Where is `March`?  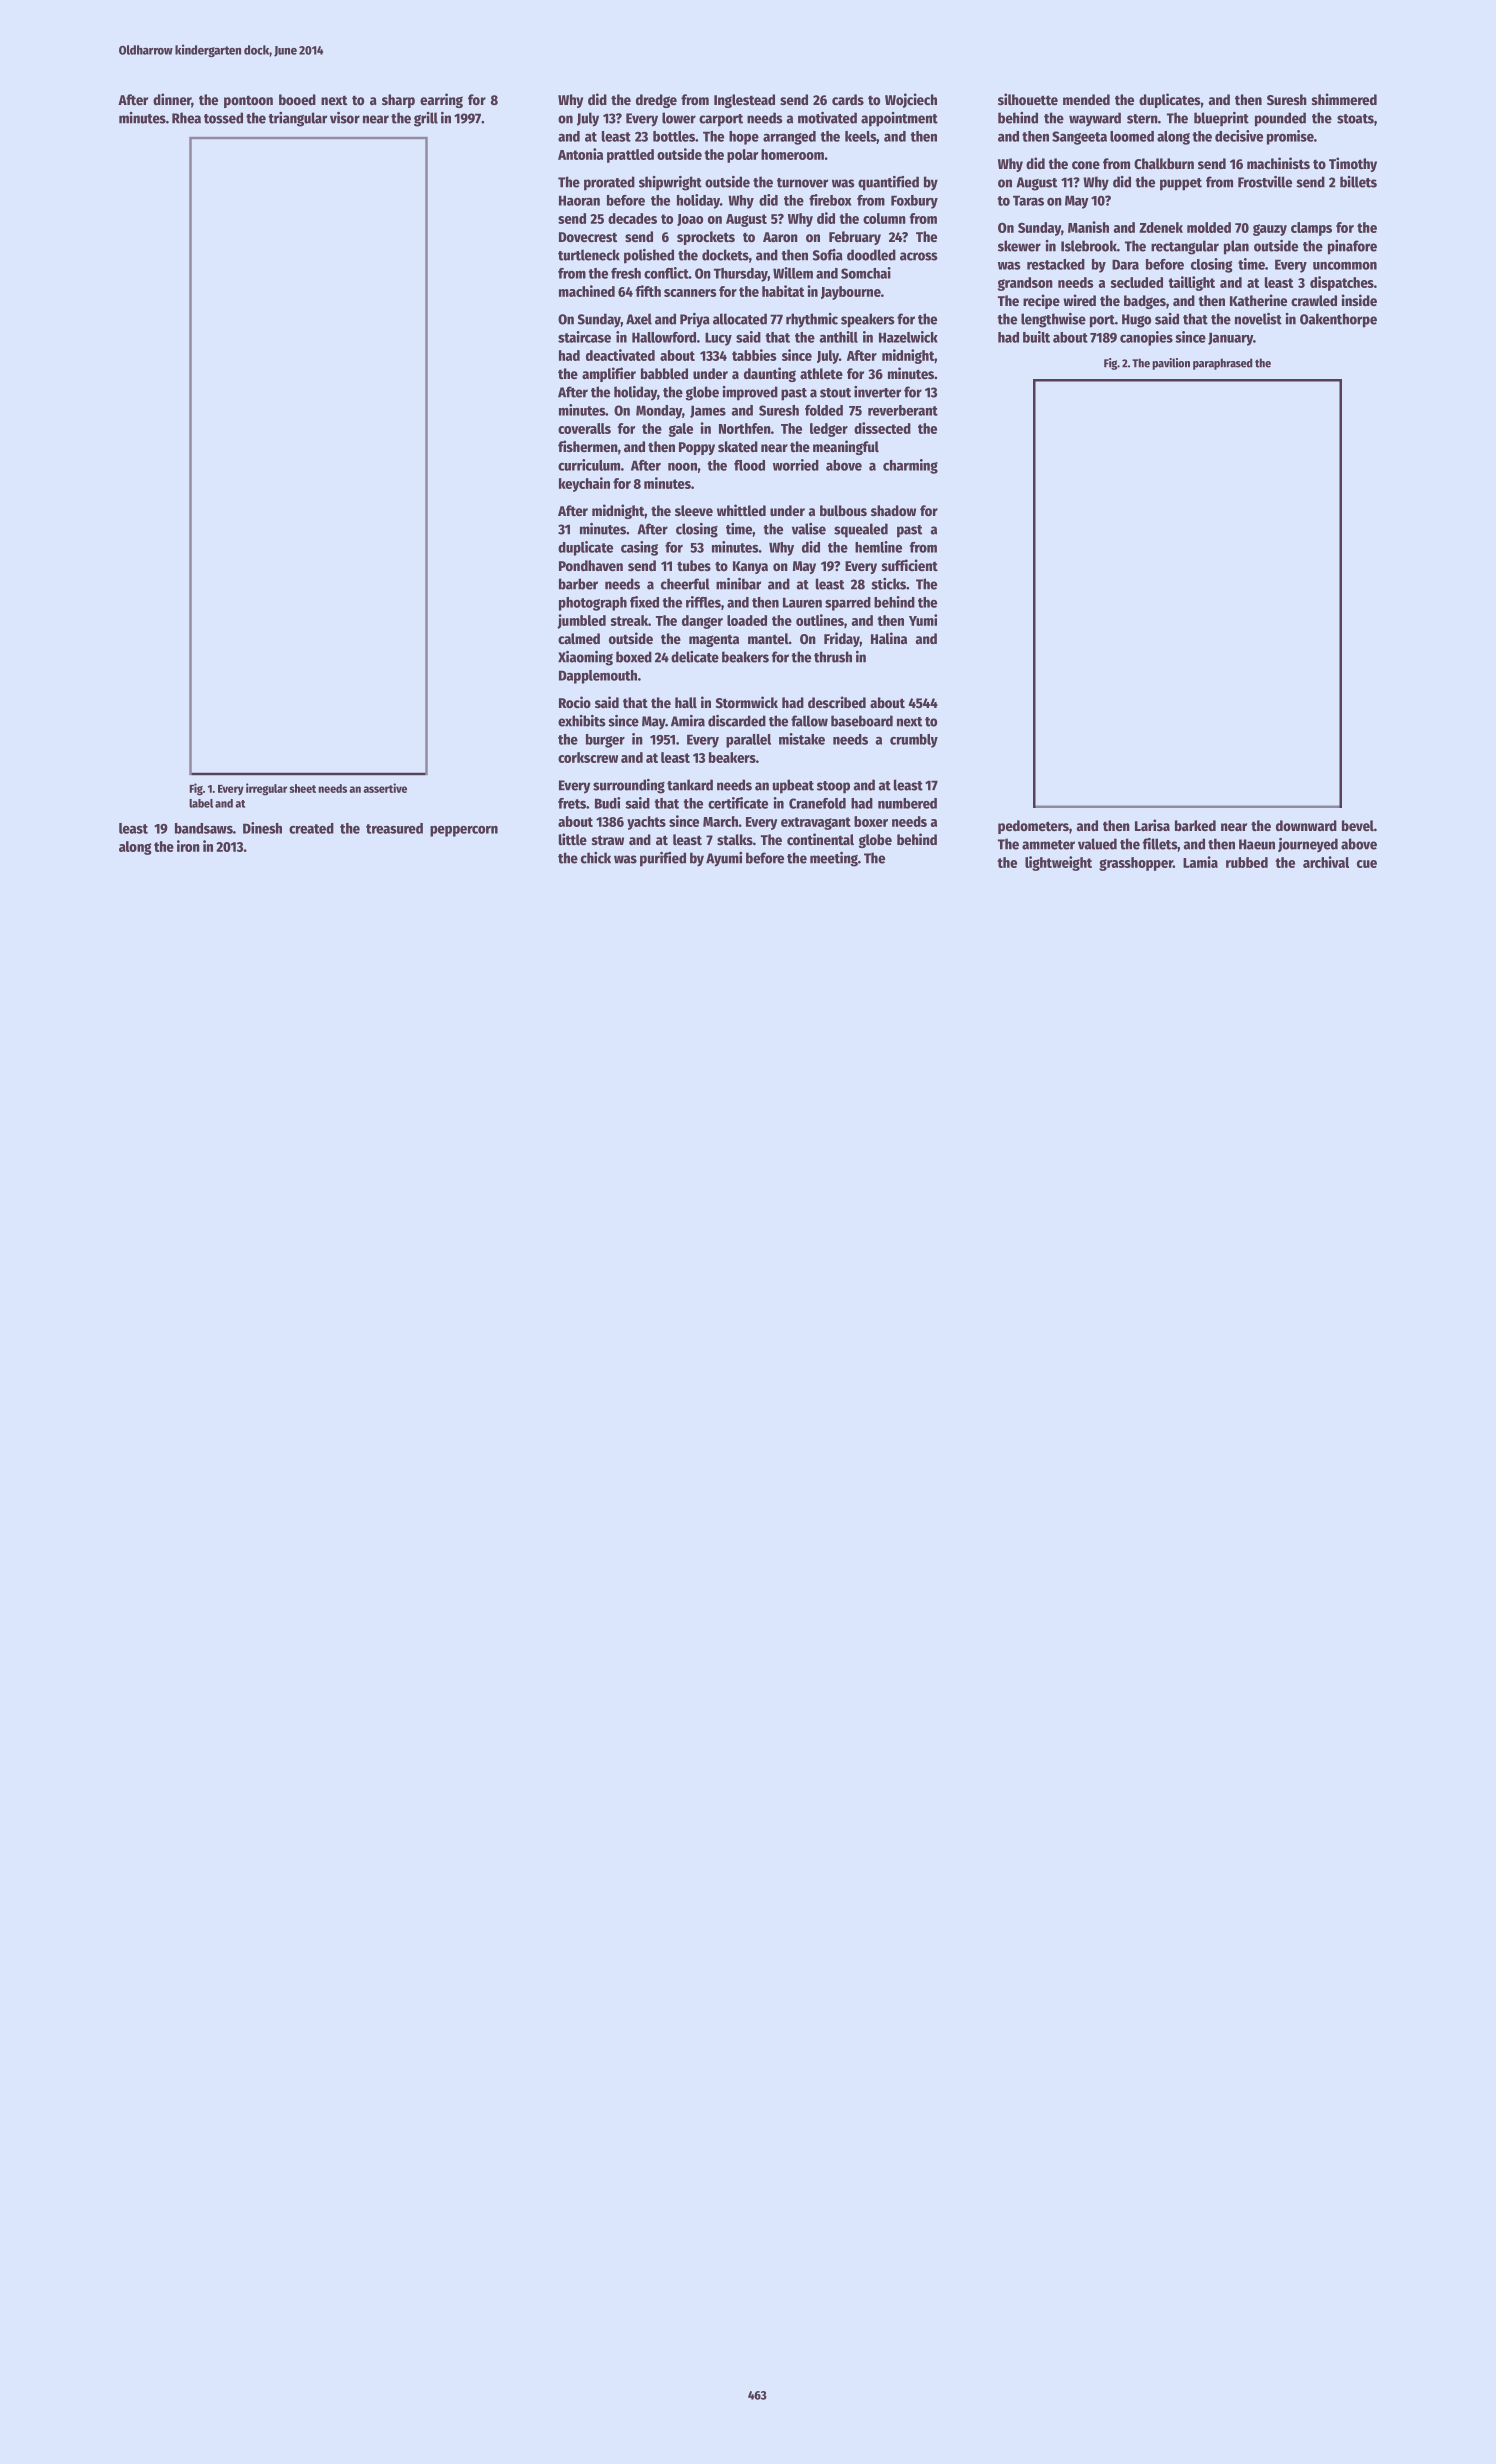
March is located at coordinates (720, 821).
